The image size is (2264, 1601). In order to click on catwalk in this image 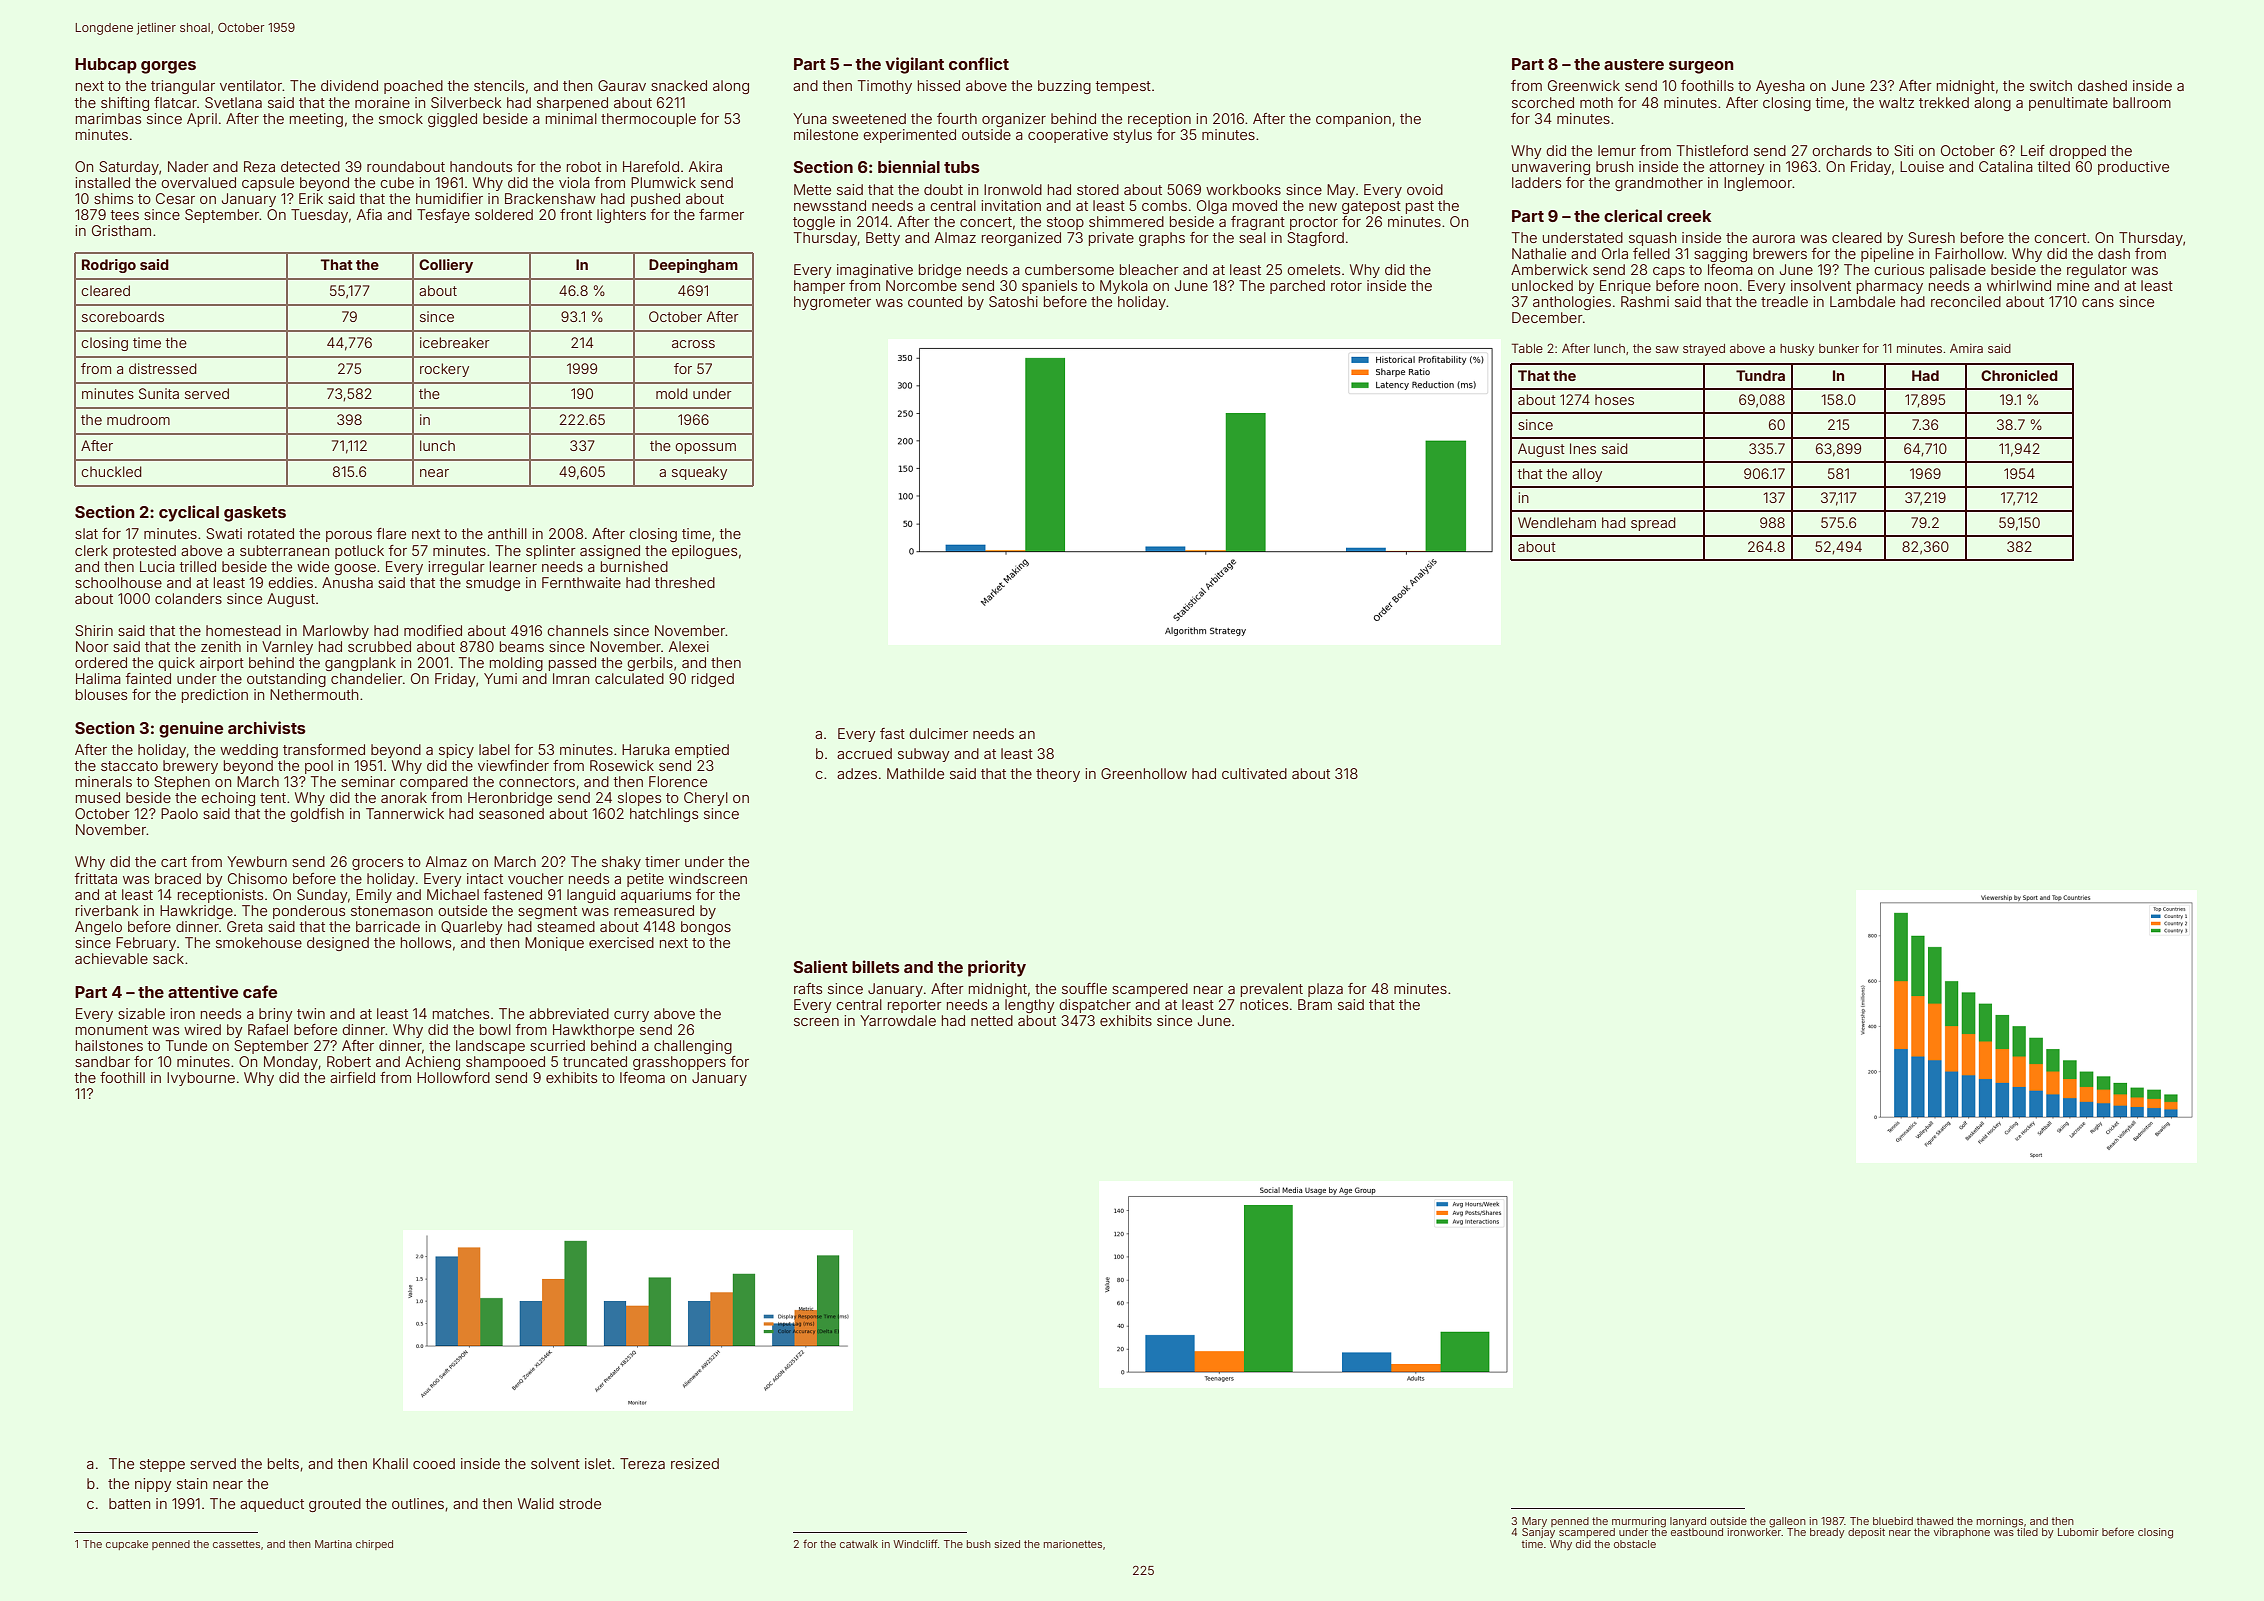, I will do `click(859, 1544)`.
